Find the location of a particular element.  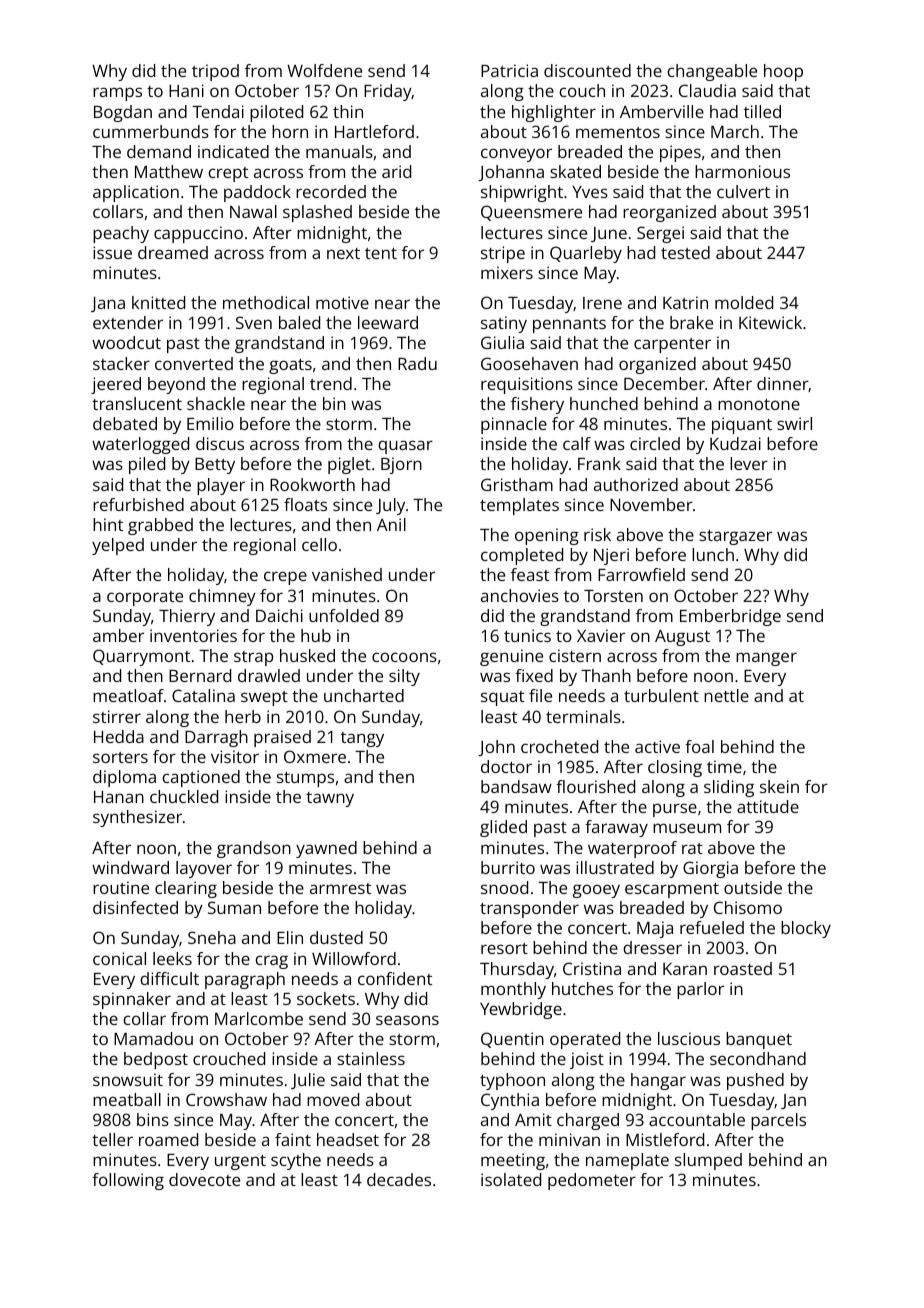

leeward is located at coordinates (388, 322).
